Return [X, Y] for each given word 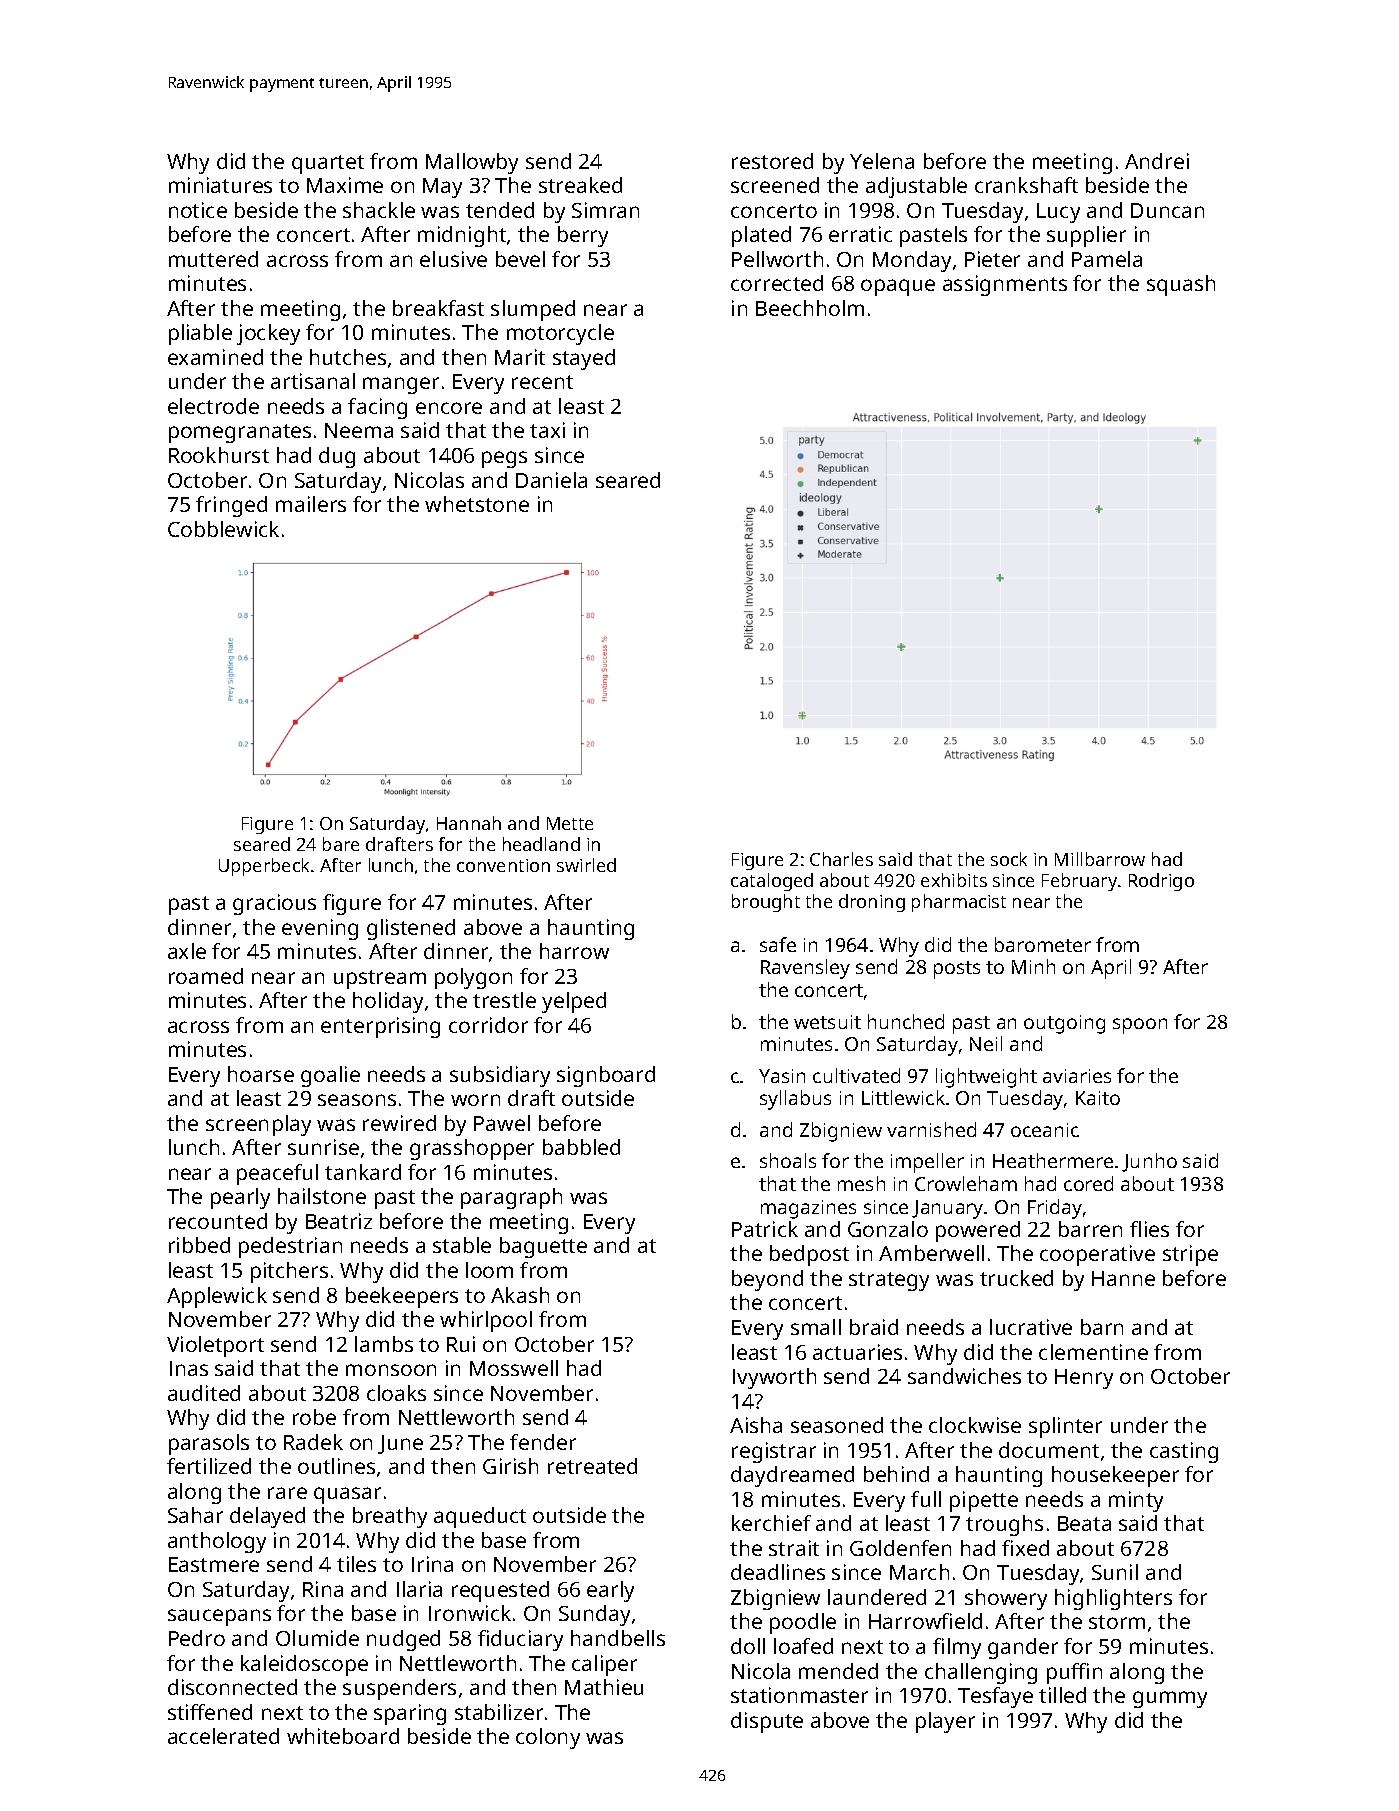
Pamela [1107, 259]
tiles [356, 1564]
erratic [860, 234]
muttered [213, 259]
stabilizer [499, 1712]
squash [1181, 285]
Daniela [551, 480]
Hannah [469, 823]
